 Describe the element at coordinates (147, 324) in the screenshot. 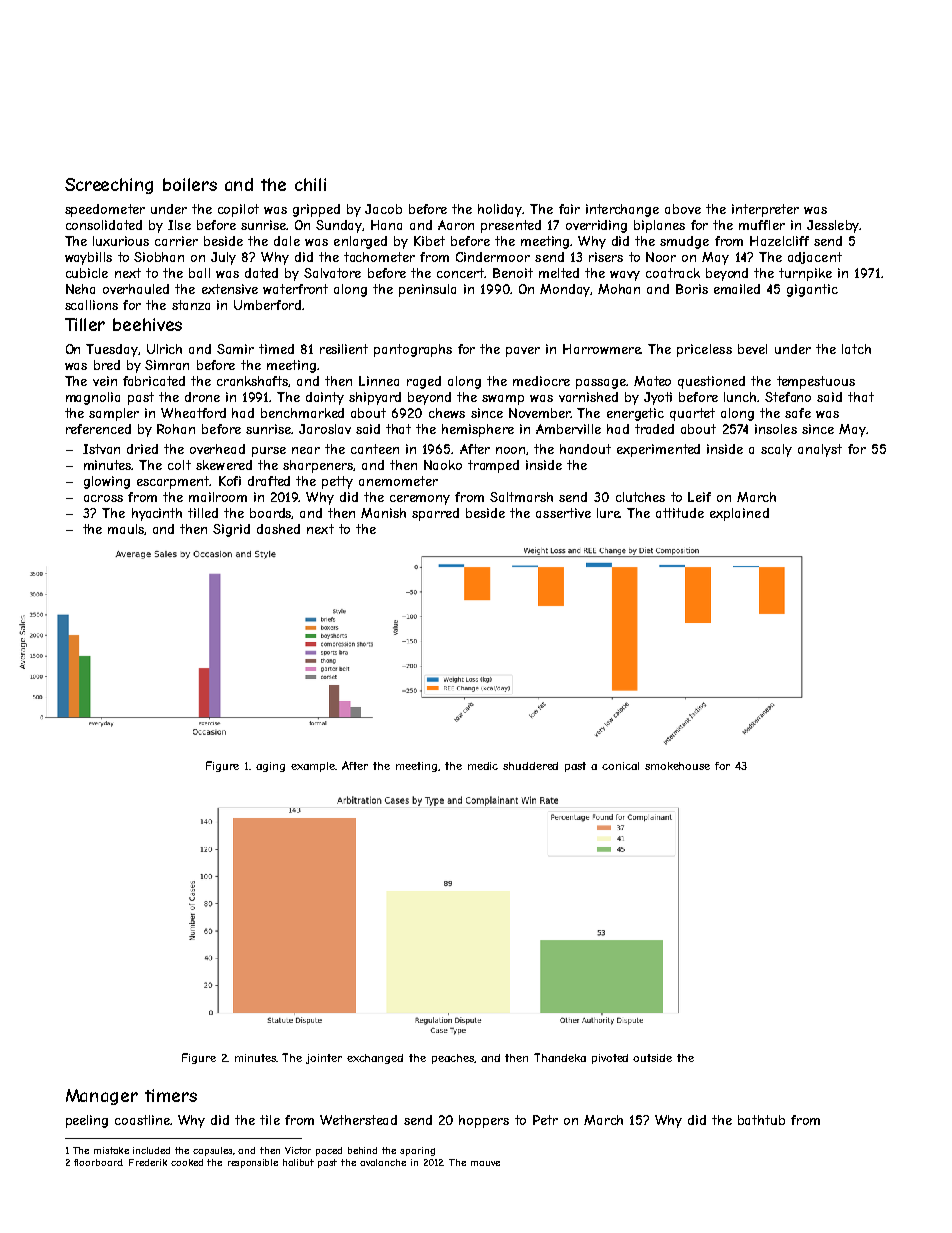

I see `beehives` at that location.
